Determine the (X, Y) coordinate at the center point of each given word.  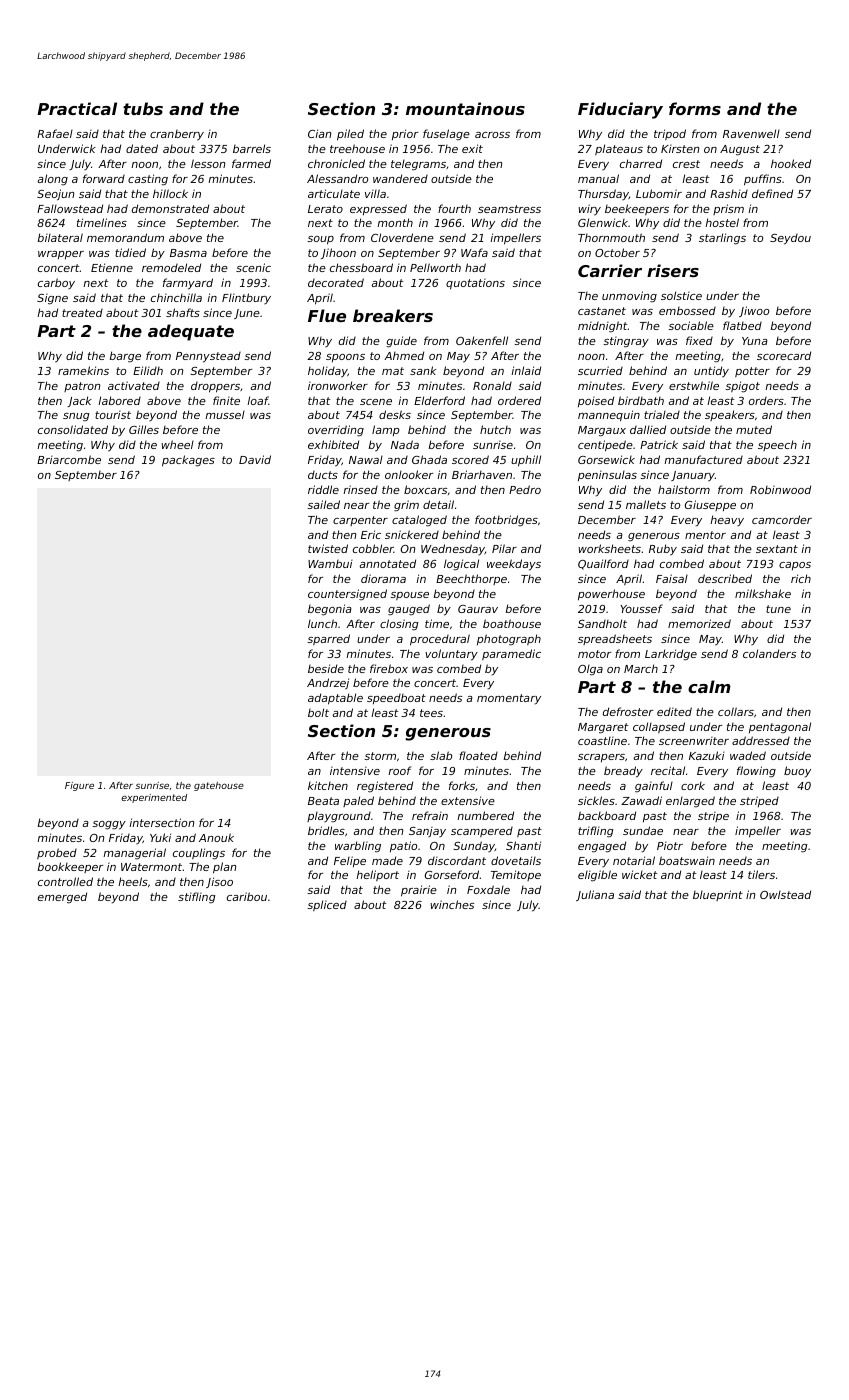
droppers (215, 387)
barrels (252, 148)
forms (695, 108)
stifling (197, 898)
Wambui (330, 564)
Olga (590, 670)
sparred (328, 639)
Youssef (641, 608)
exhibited (333, 444)
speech (777, 445)
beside (326, 668)
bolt (318, 712)
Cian (320, 133)
